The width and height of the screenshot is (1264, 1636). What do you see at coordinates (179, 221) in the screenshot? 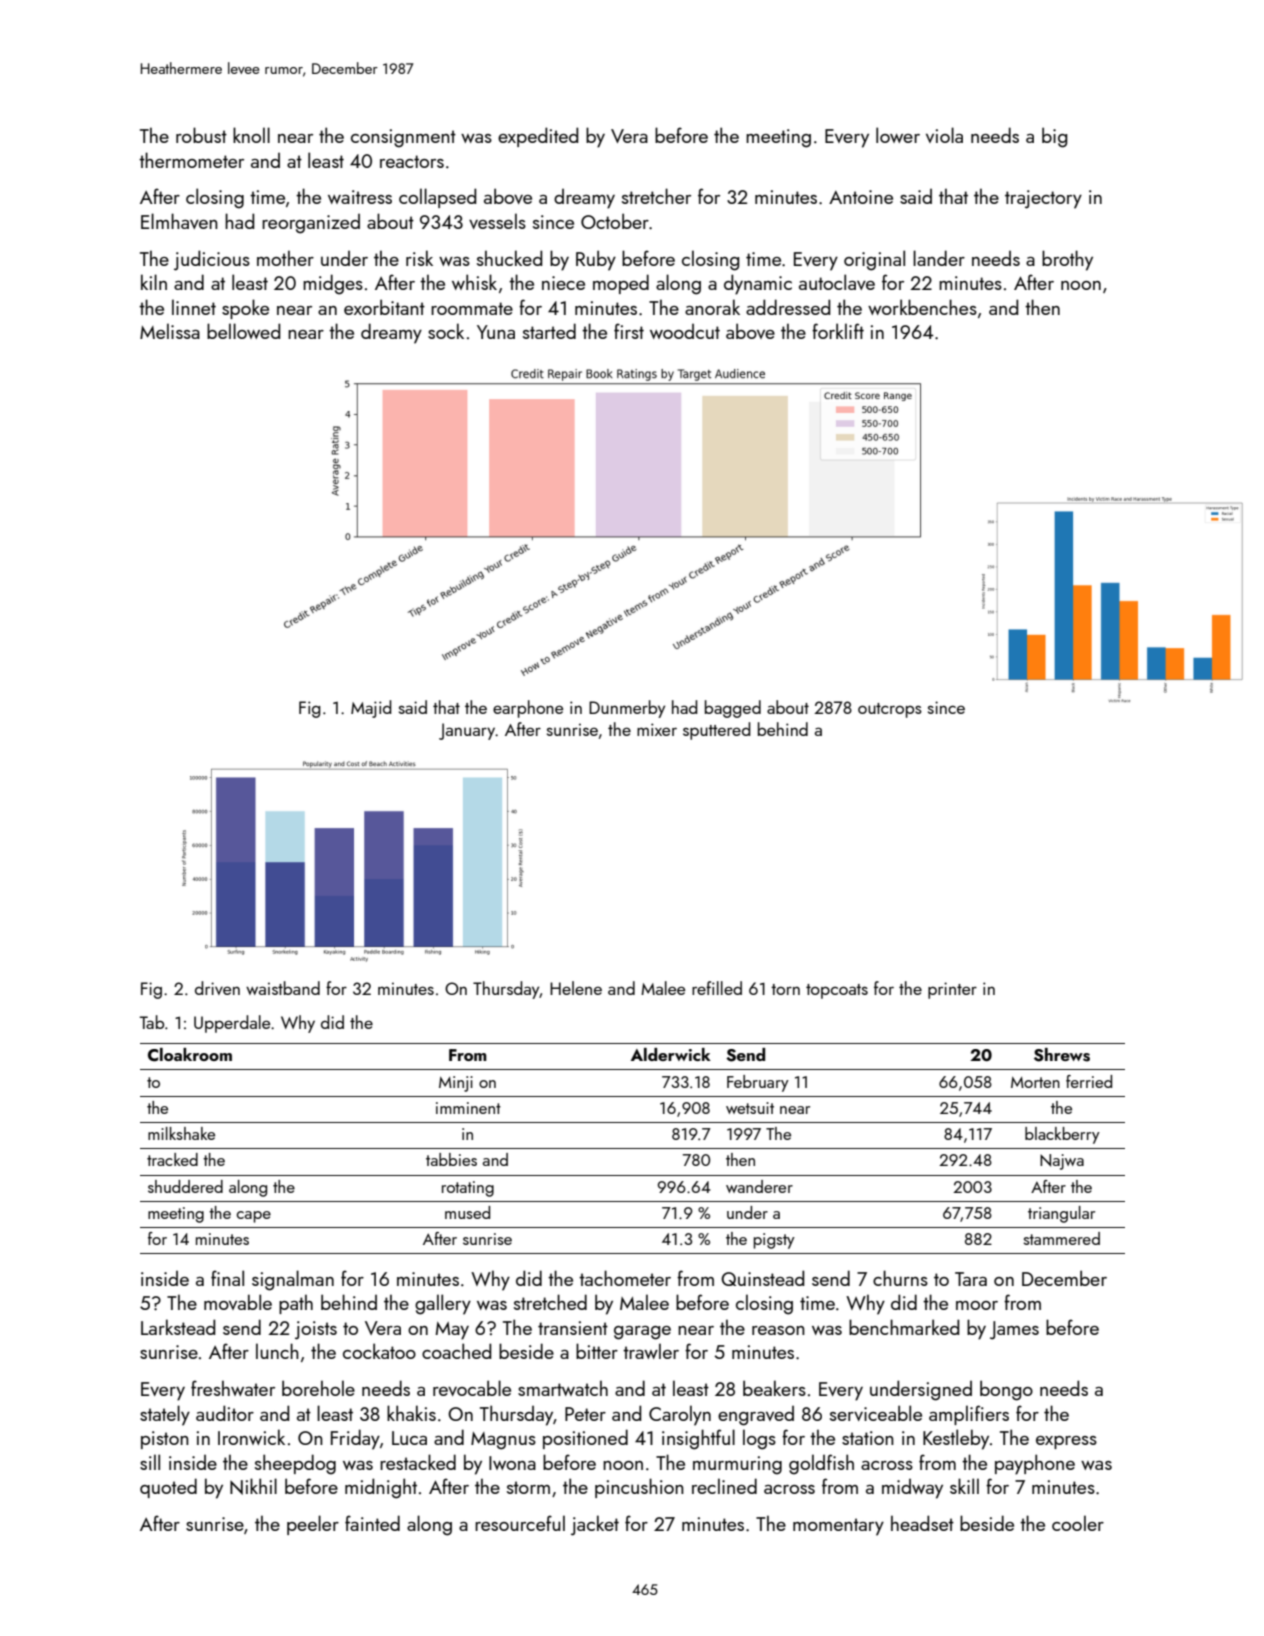
I see `Elmhaven` at bounding box center [179, 221].
